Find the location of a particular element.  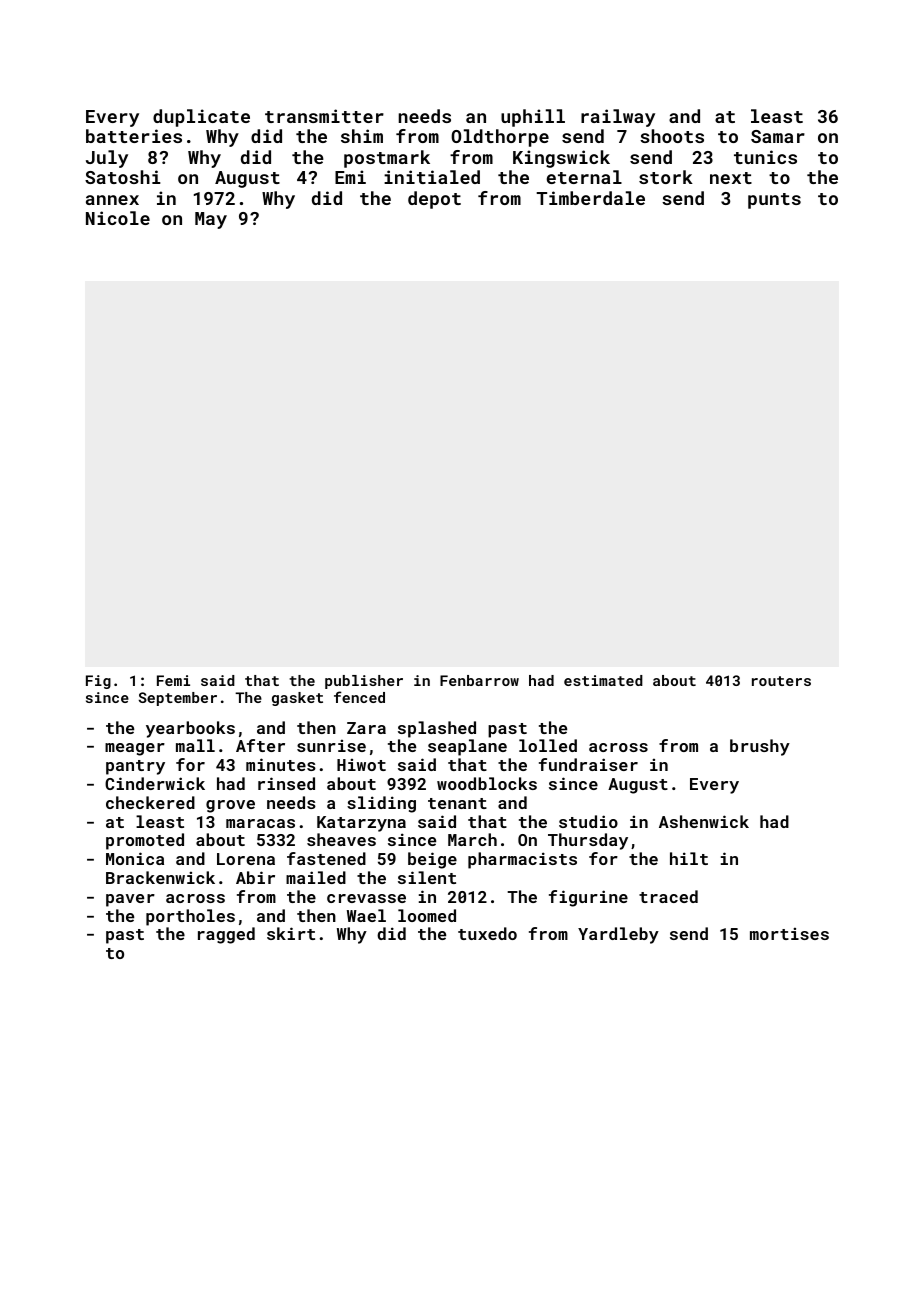

paver is located at coordinates (130, 900).
